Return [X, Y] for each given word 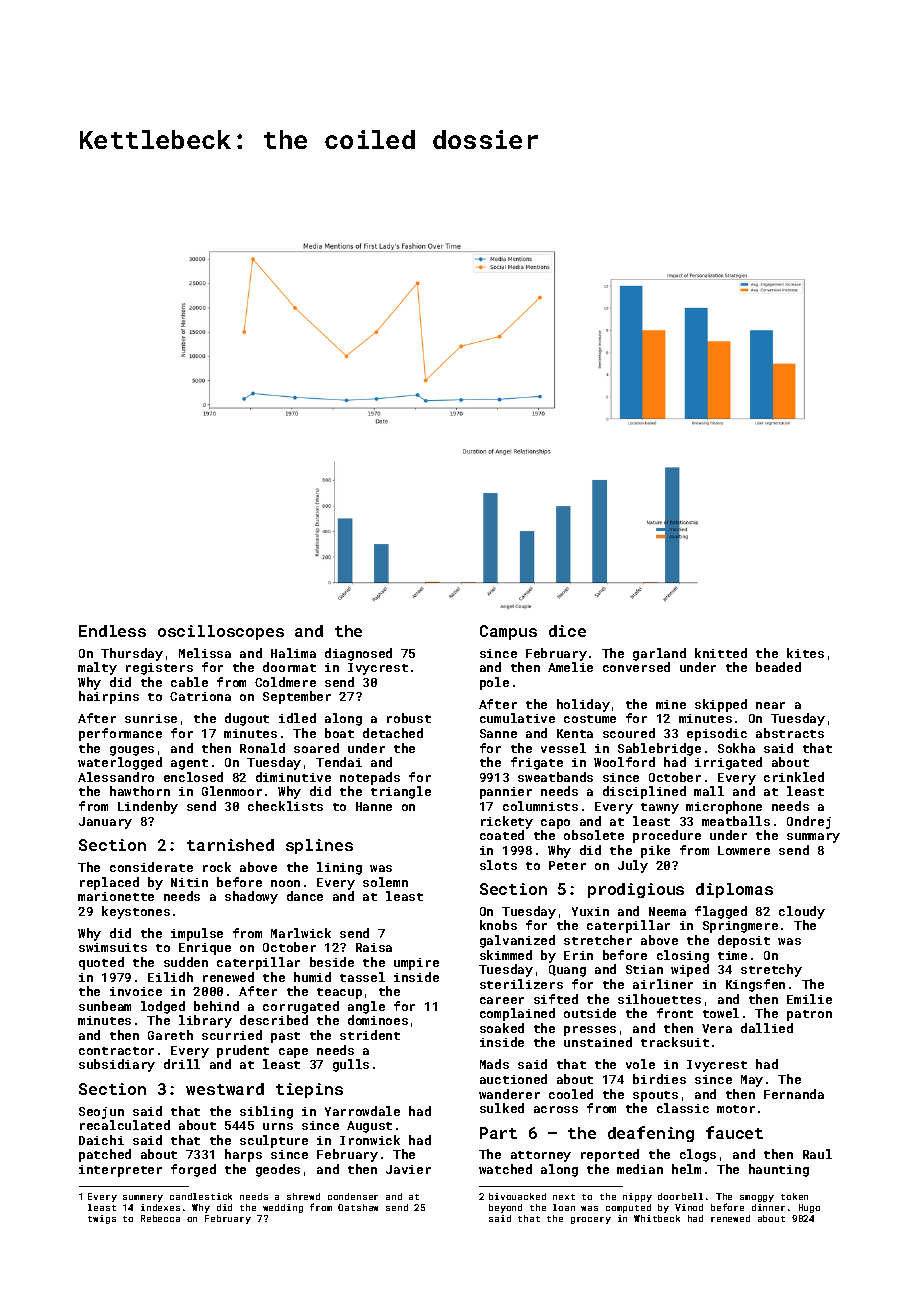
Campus [508, 632]
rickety [507, 822]
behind [216, 1006]
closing [683, 956]
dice [567, 631]
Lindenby [148, 807]
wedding [283, 1208]
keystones [136, 912]
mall [709, 791]
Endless [112, 631]
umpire [416, 964]
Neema [667, 911]
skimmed [506, 955]
